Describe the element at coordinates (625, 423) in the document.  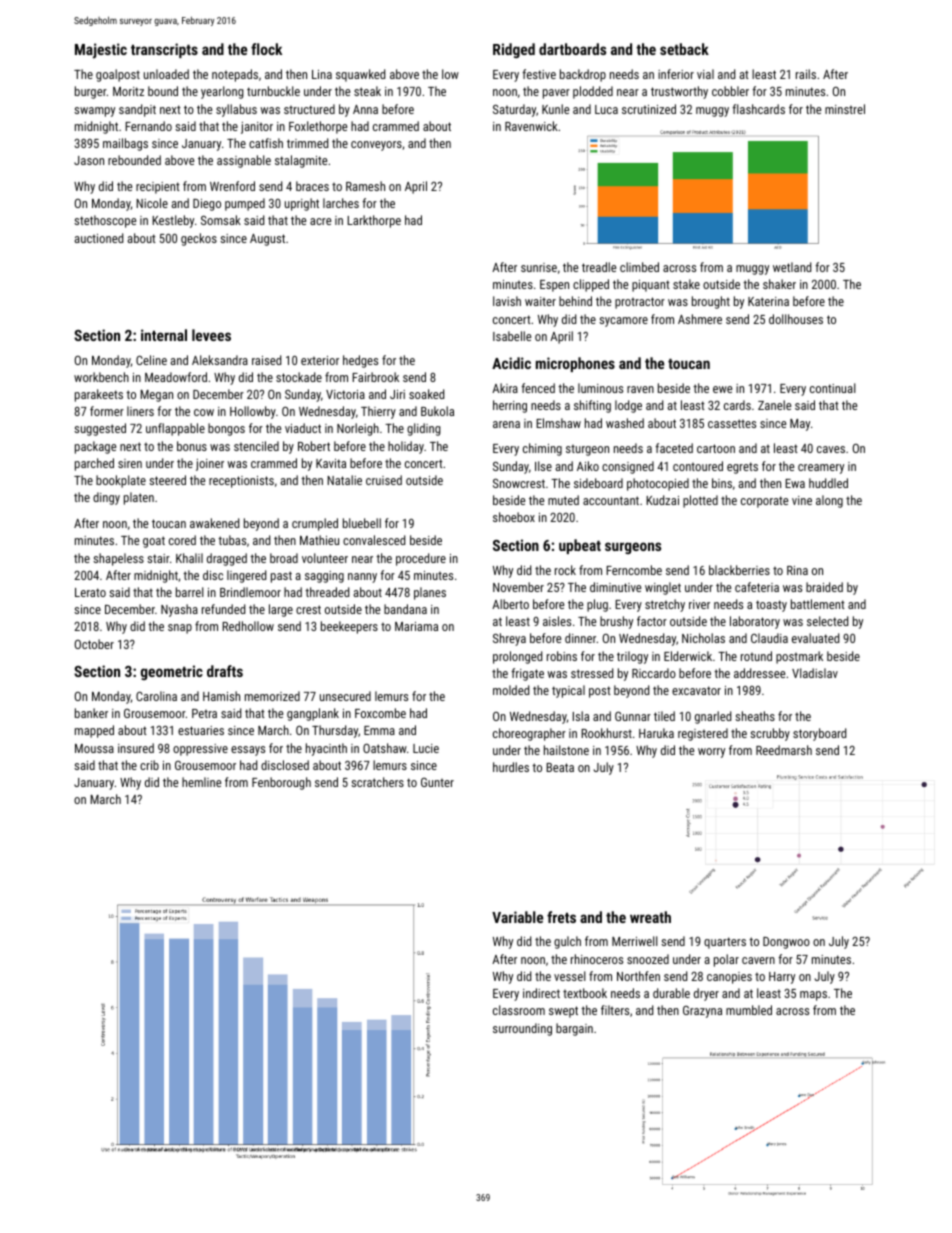
I see `washed` at that location.
